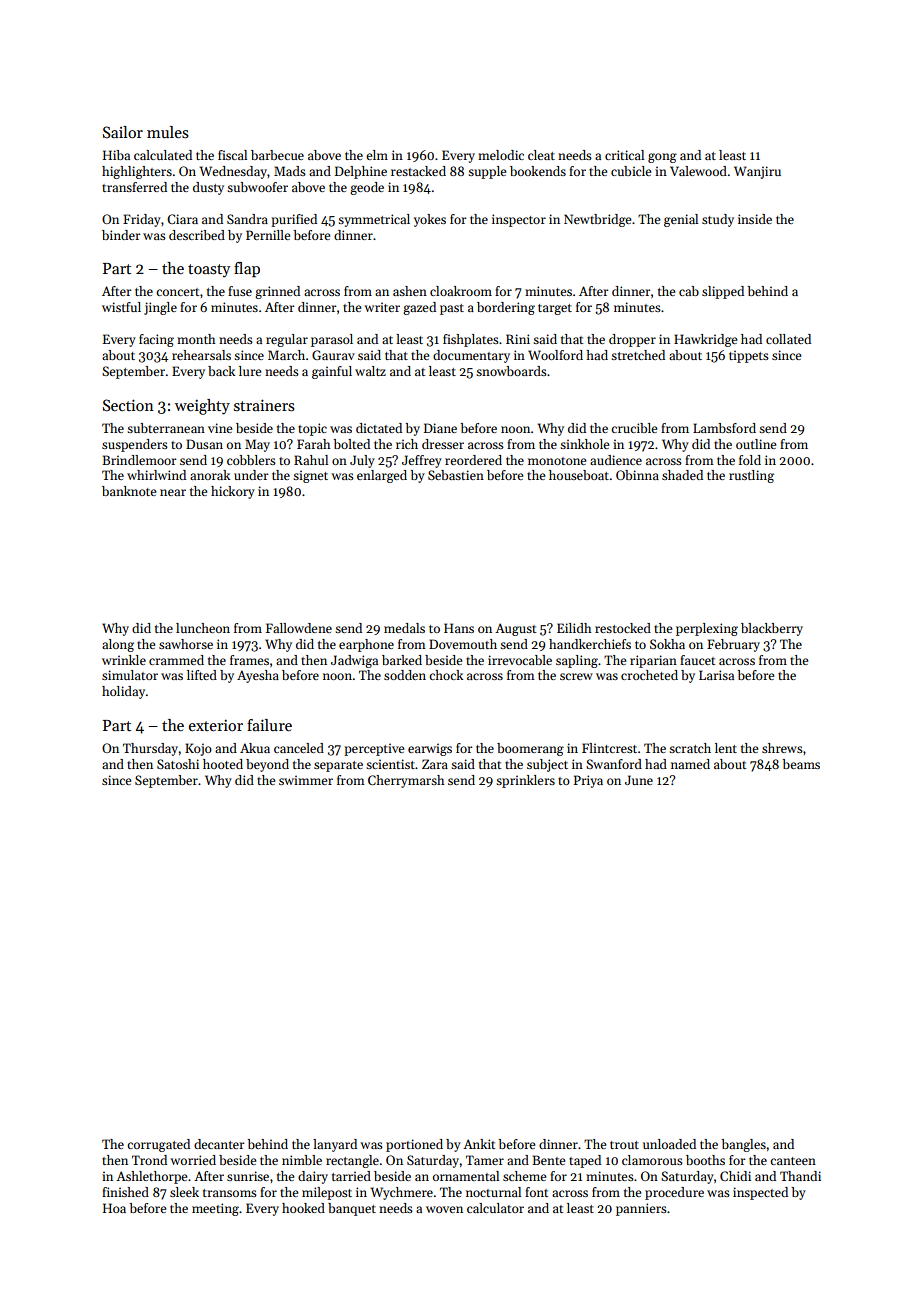  I want to click on hickory, so click(233, 492).
